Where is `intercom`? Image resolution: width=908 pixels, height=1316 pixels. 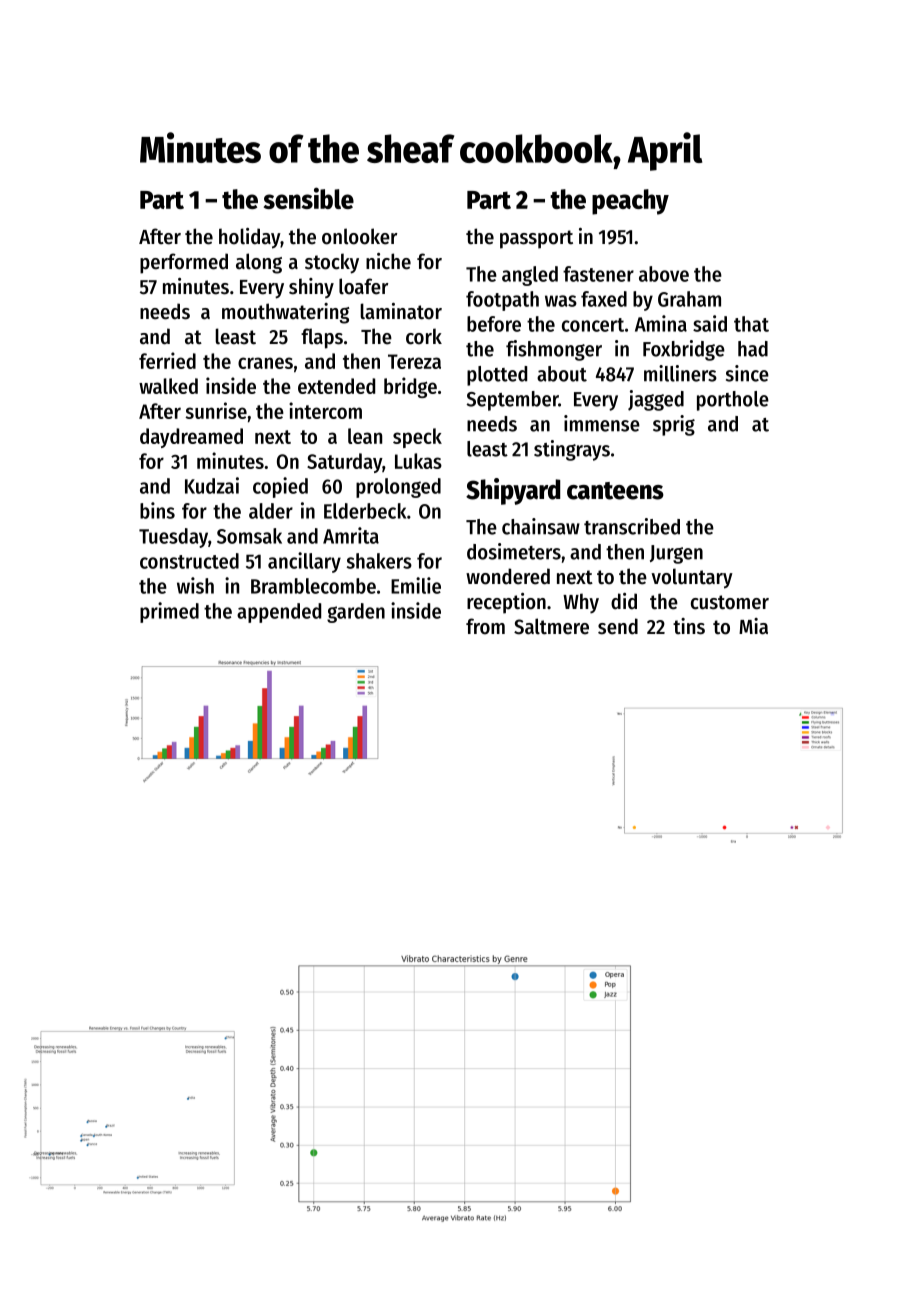
intercom is located at coordinates (325, 410).
